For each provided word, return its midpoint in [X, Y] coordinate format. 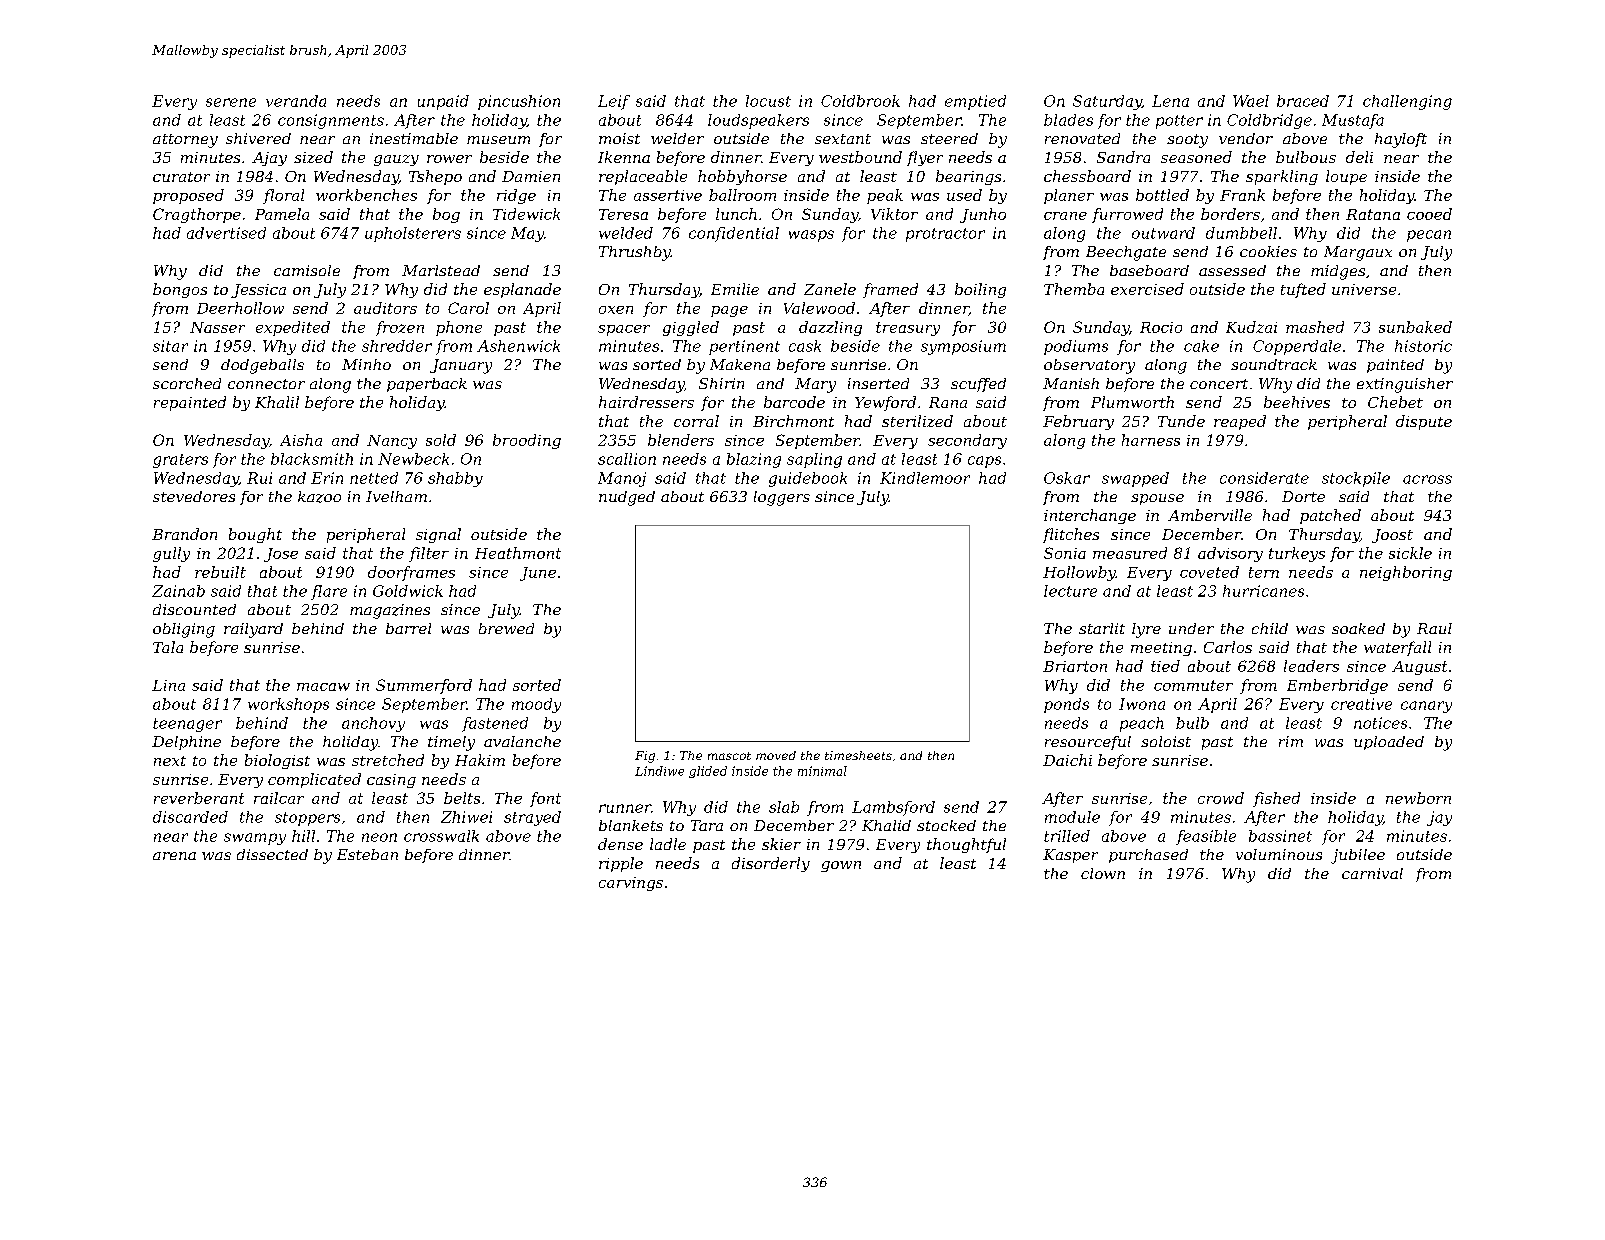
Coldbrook [860, 101]
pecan [1429, 236]
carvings [631, 884]
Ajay [269, 159]
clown [1103, 873]
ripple [621, 864]
